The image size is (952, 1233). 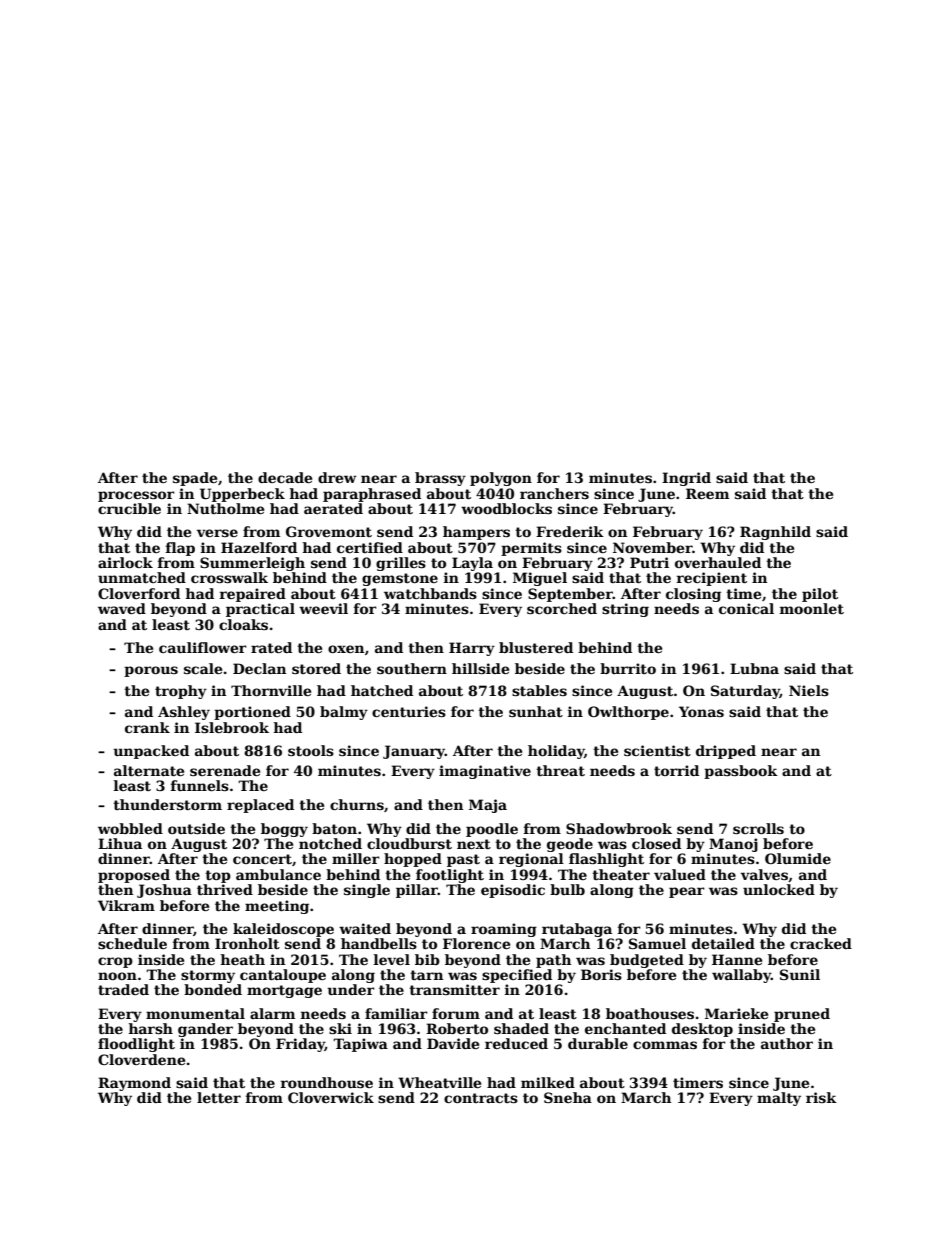 I want to click on letter, so click(x=219, y=1097).
